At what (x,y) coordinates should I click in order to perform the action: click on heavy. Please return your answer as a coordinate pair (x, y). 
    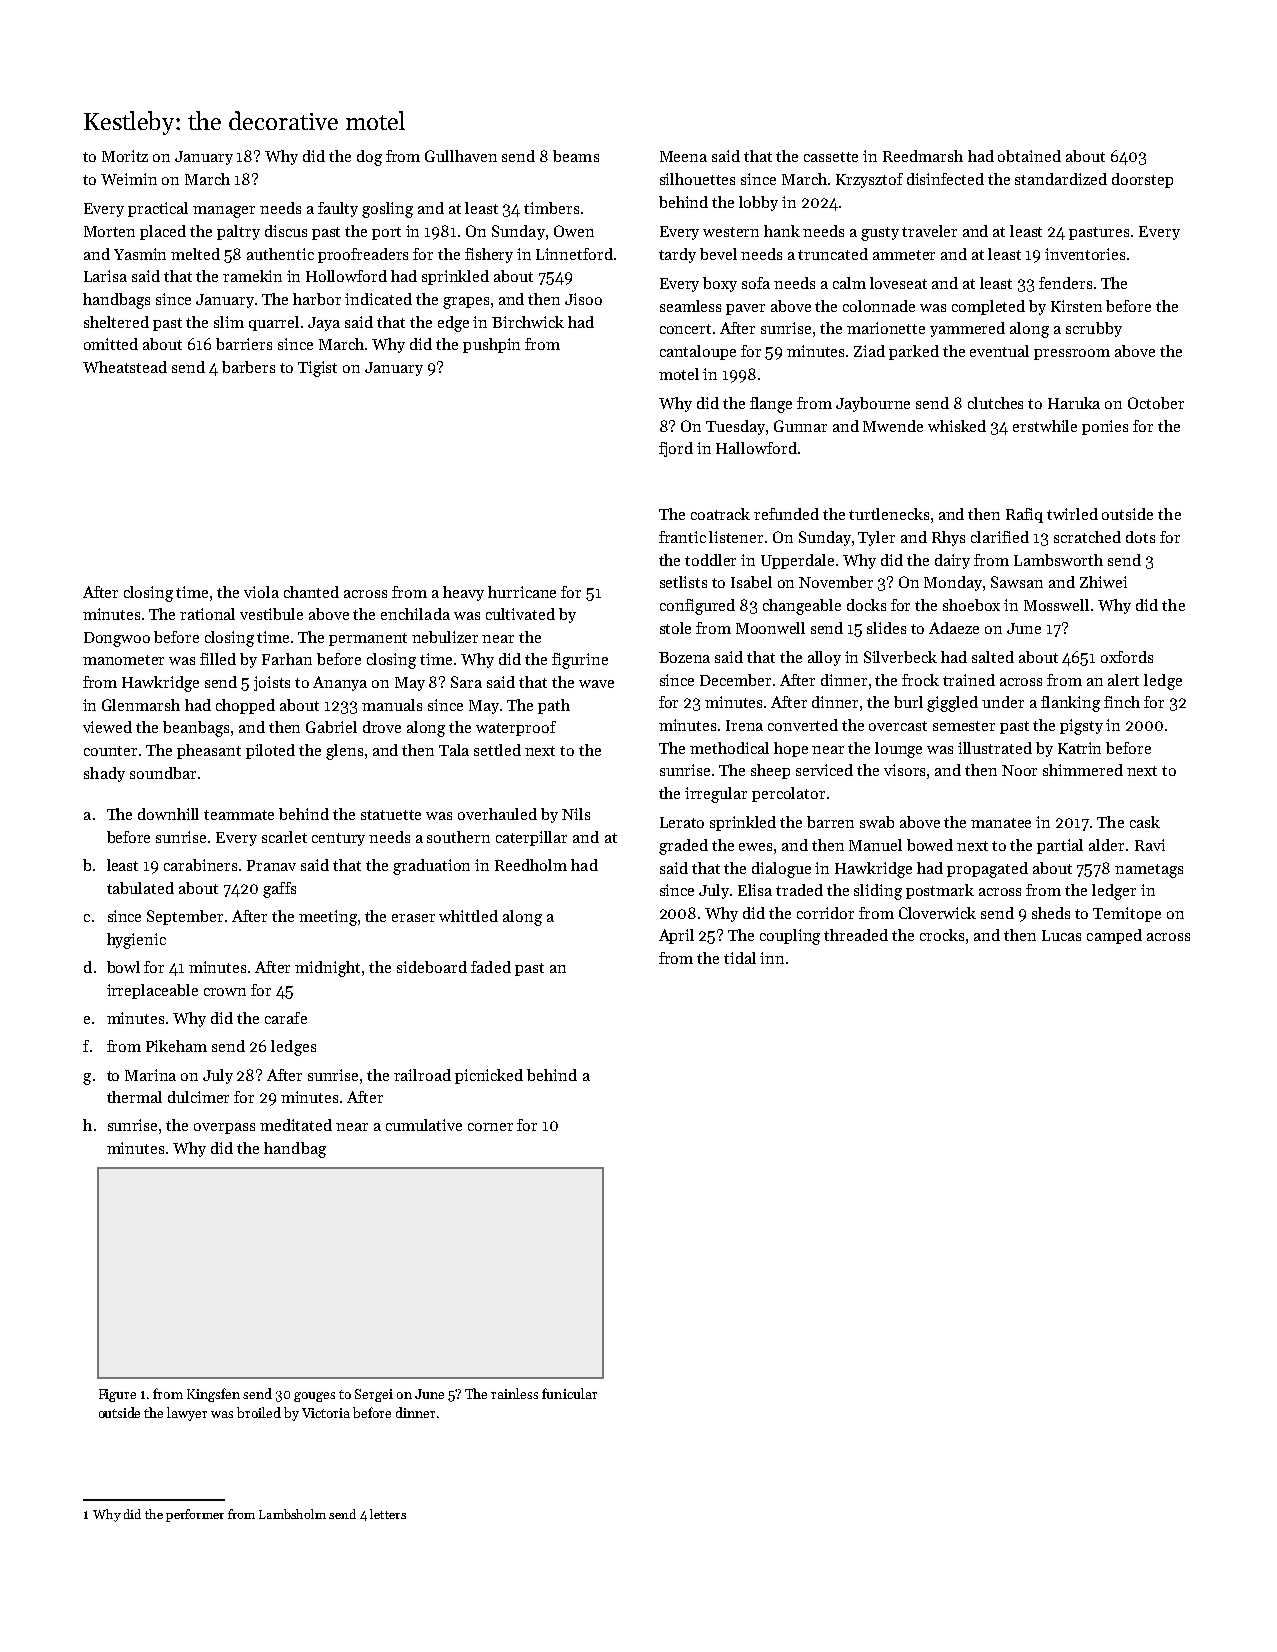
    Looking at the image, I should click on (463, 593).
